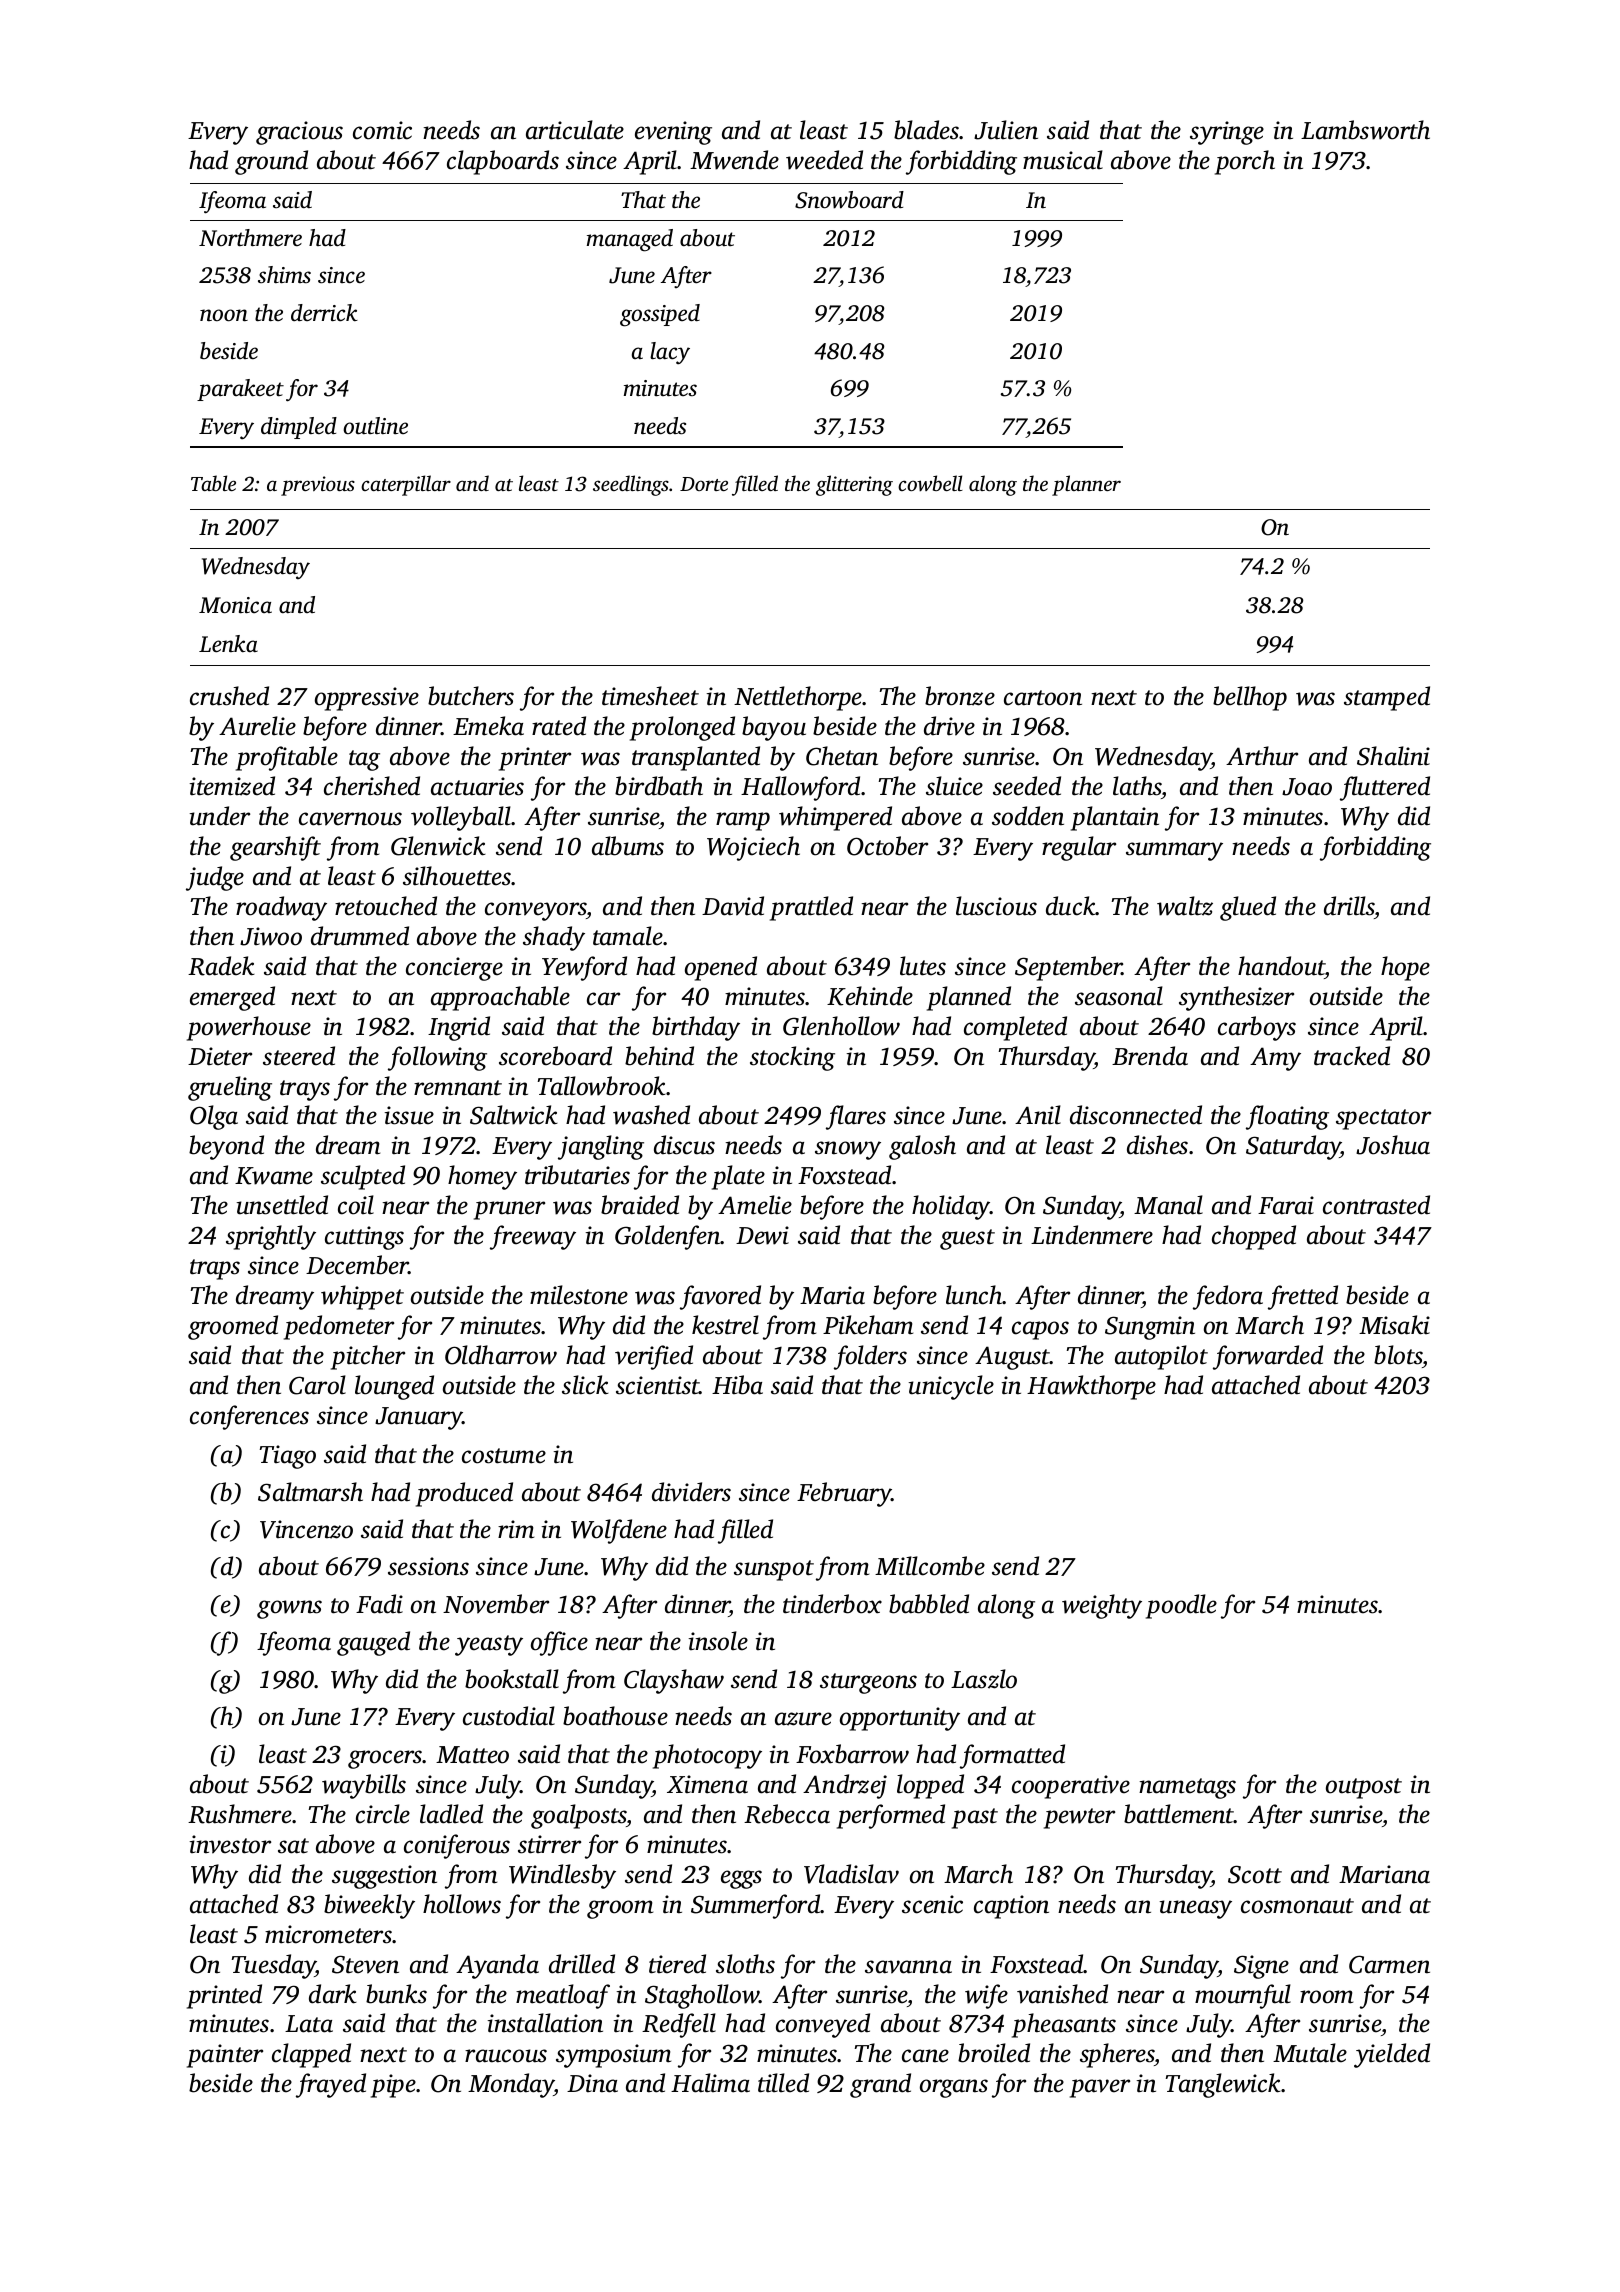 The height and width of the page is (2292, 1620). What do you see at coordinates (393, 2086) in the page?
I see `pipe` at bounding box center [393, 2086].
